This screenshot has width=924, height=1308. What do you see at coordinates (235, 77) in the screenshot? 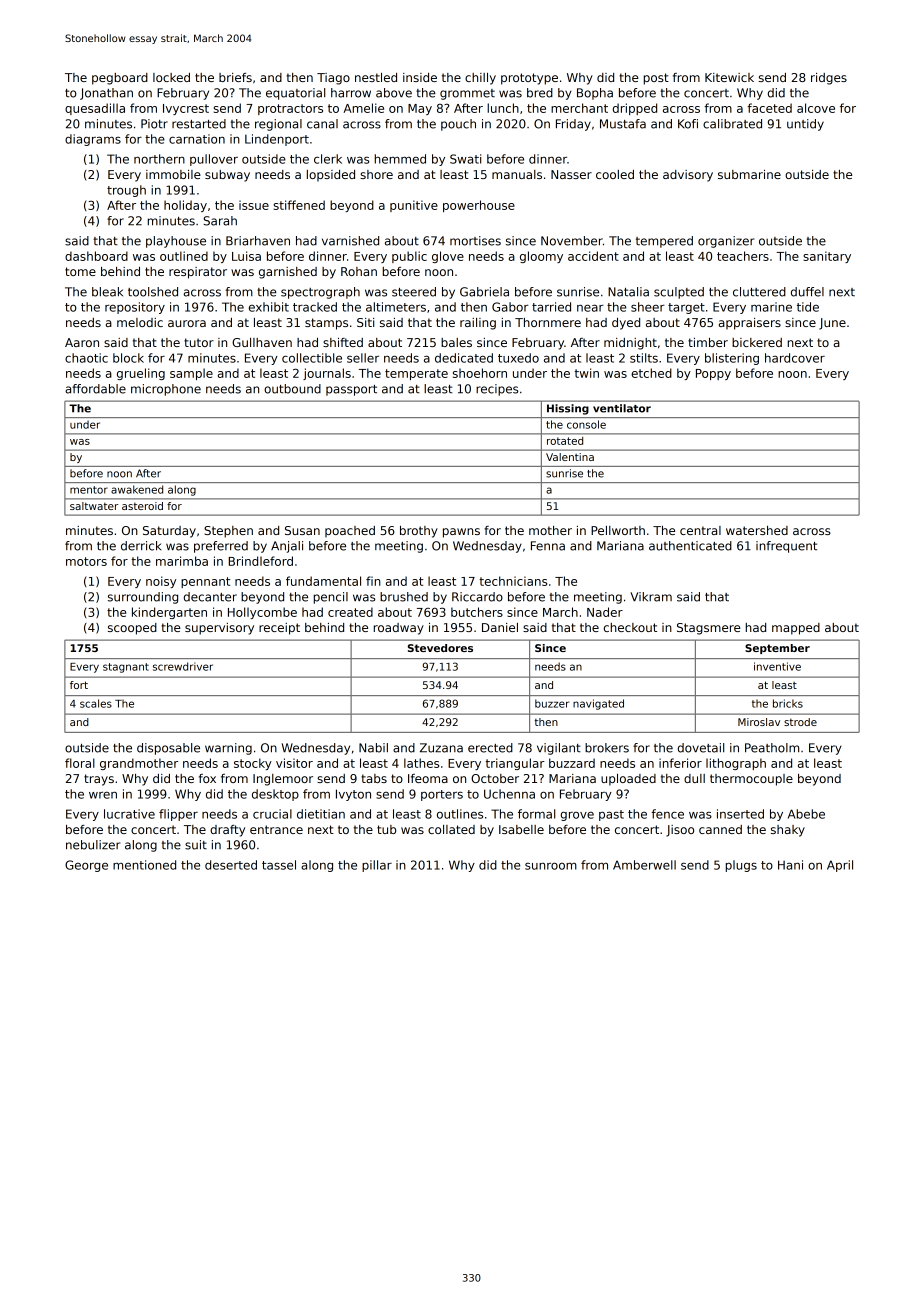
I see `briefs` at bounding box center [235, 77].
